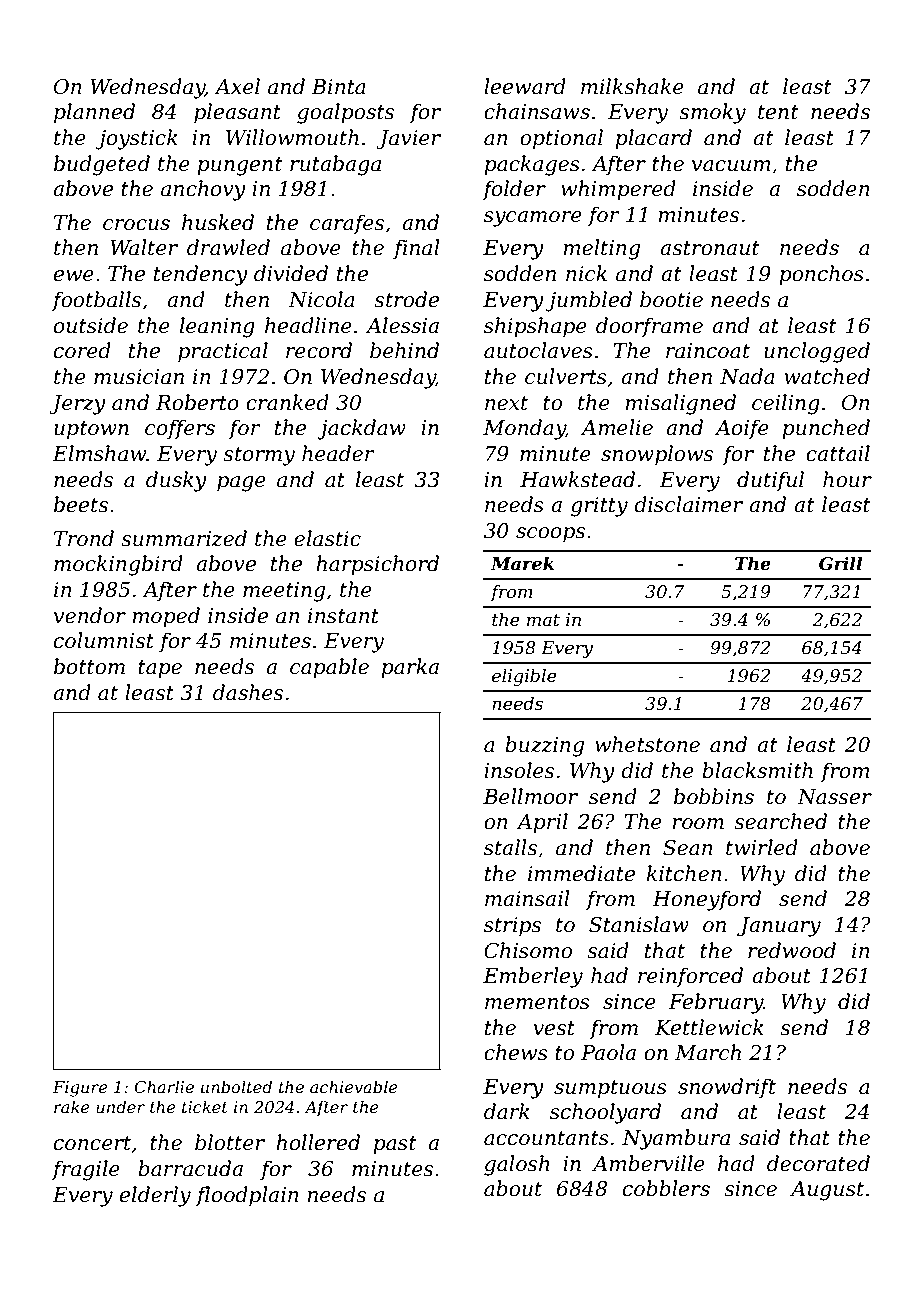  I want to click on jackdaw, so click(361, 429).
